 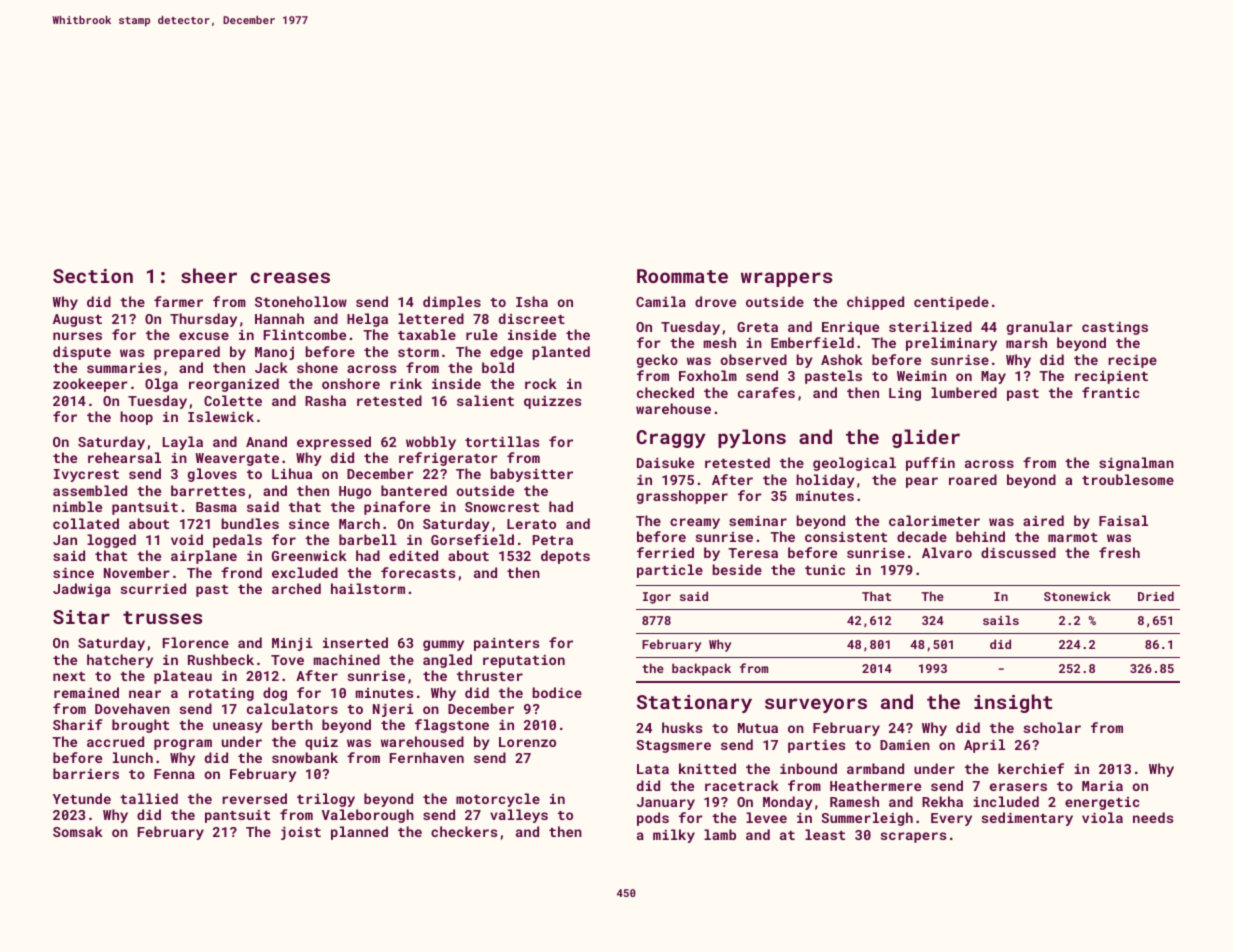 I want to click on calculators, so click(x=292, y=708).
